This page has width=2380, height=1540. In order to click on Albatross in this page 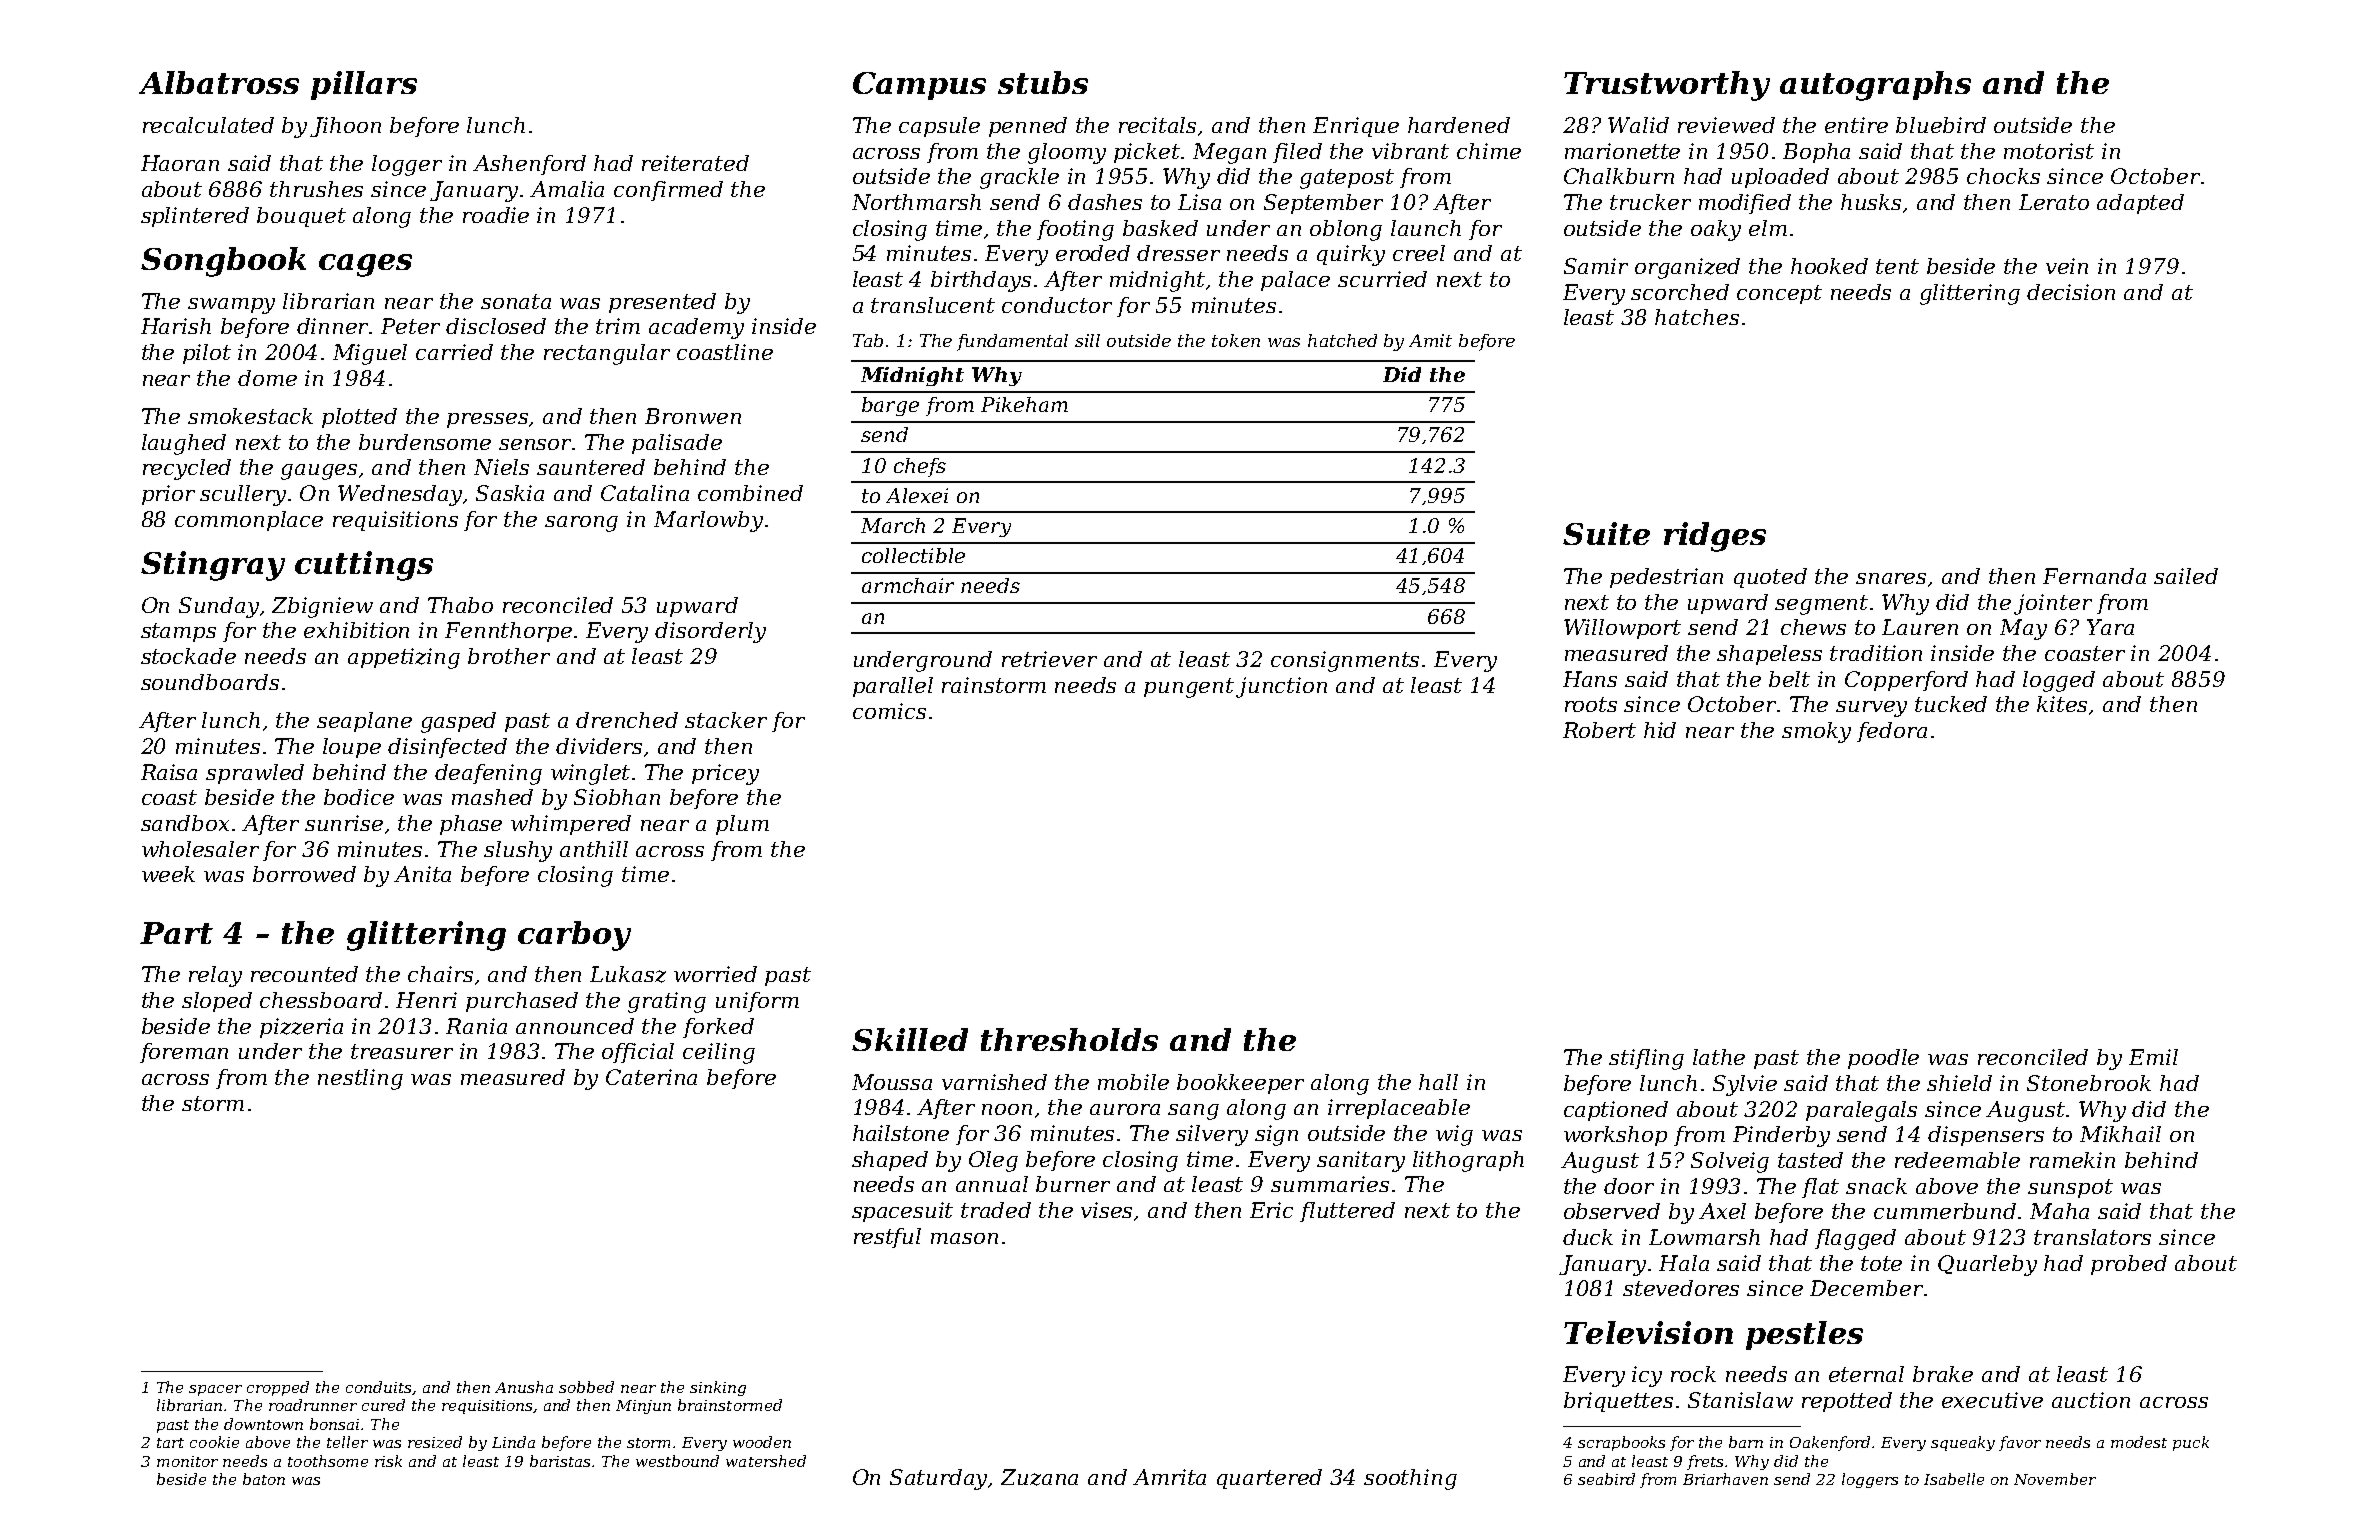, I will do `click(219, 82)`.
